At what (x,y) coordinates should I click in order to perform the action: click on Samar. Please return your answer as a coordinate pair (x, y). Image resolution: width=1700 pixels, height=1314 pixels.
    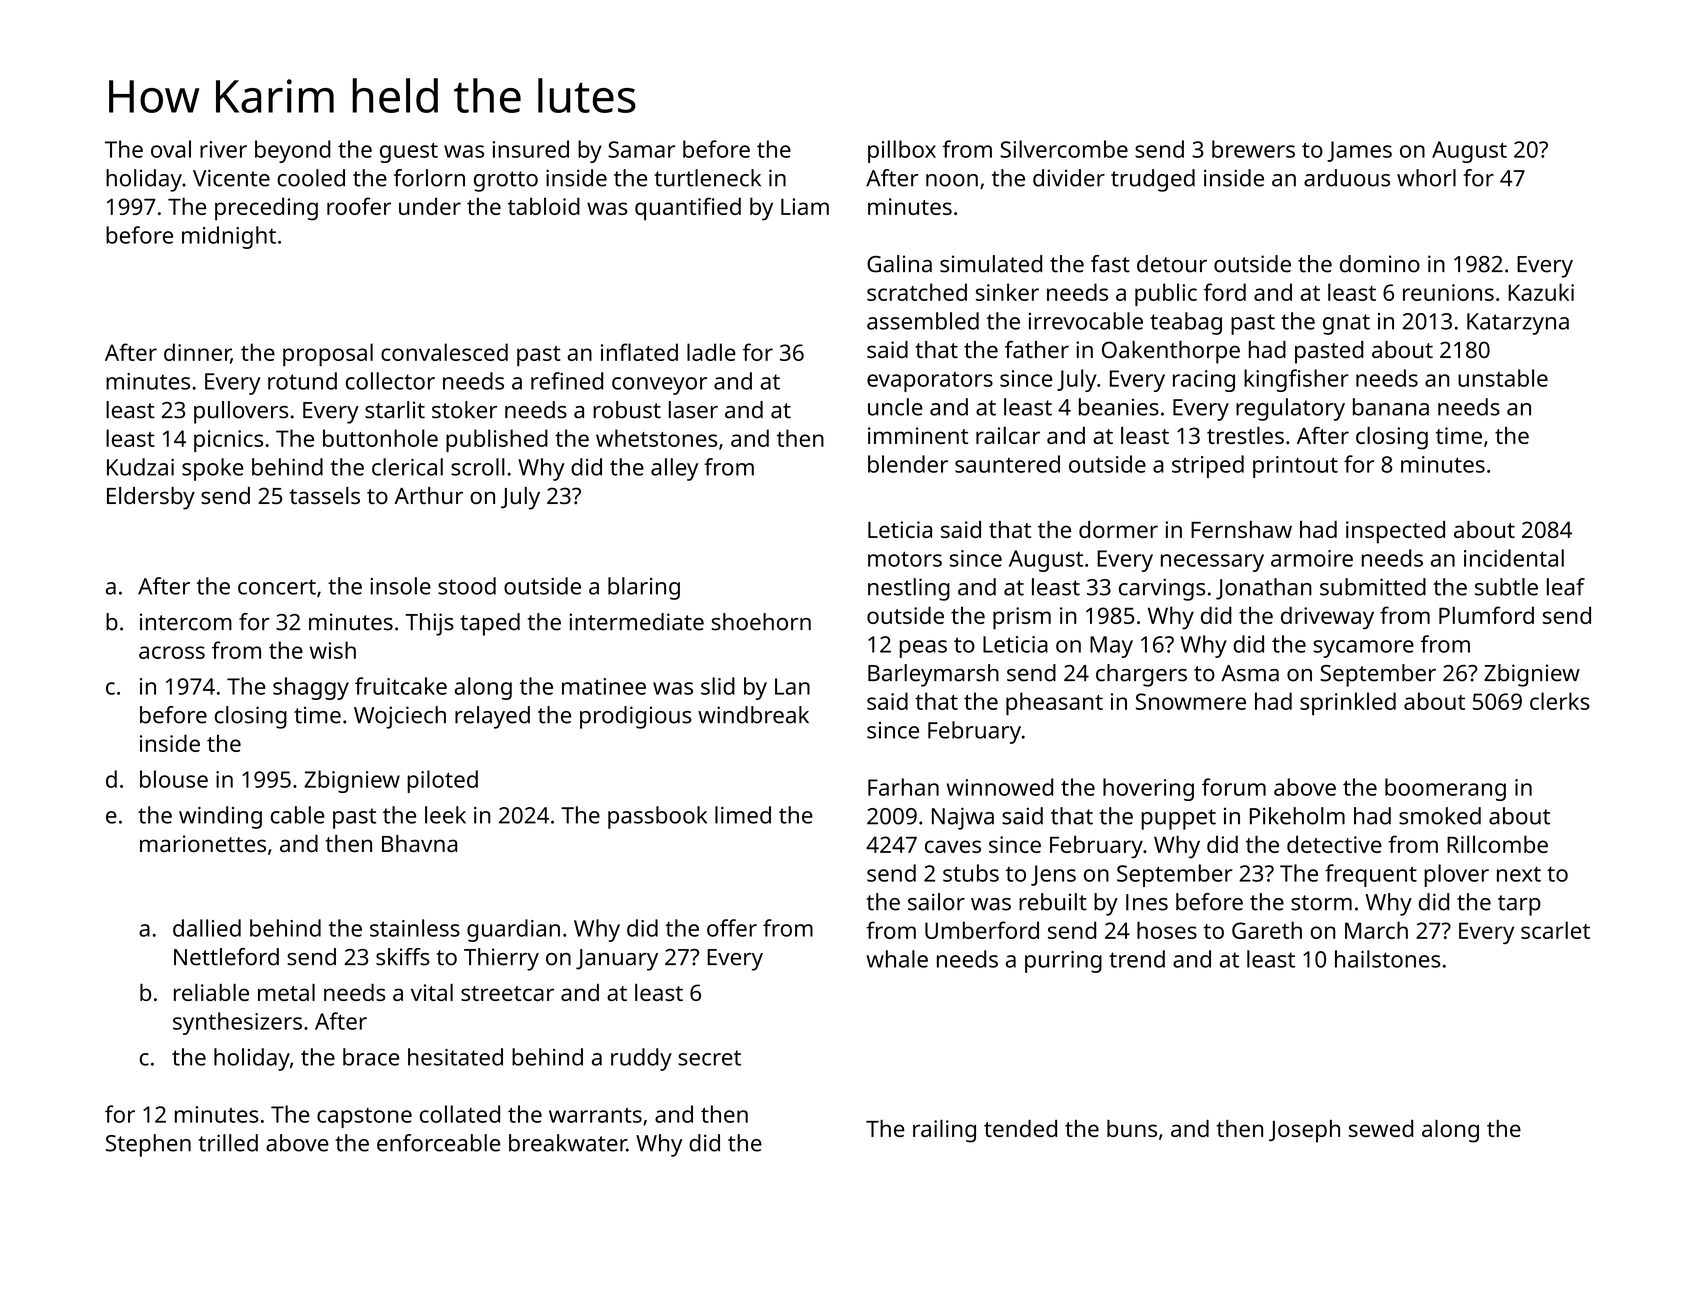
    Looking at the image, I should click on (641, 149).
